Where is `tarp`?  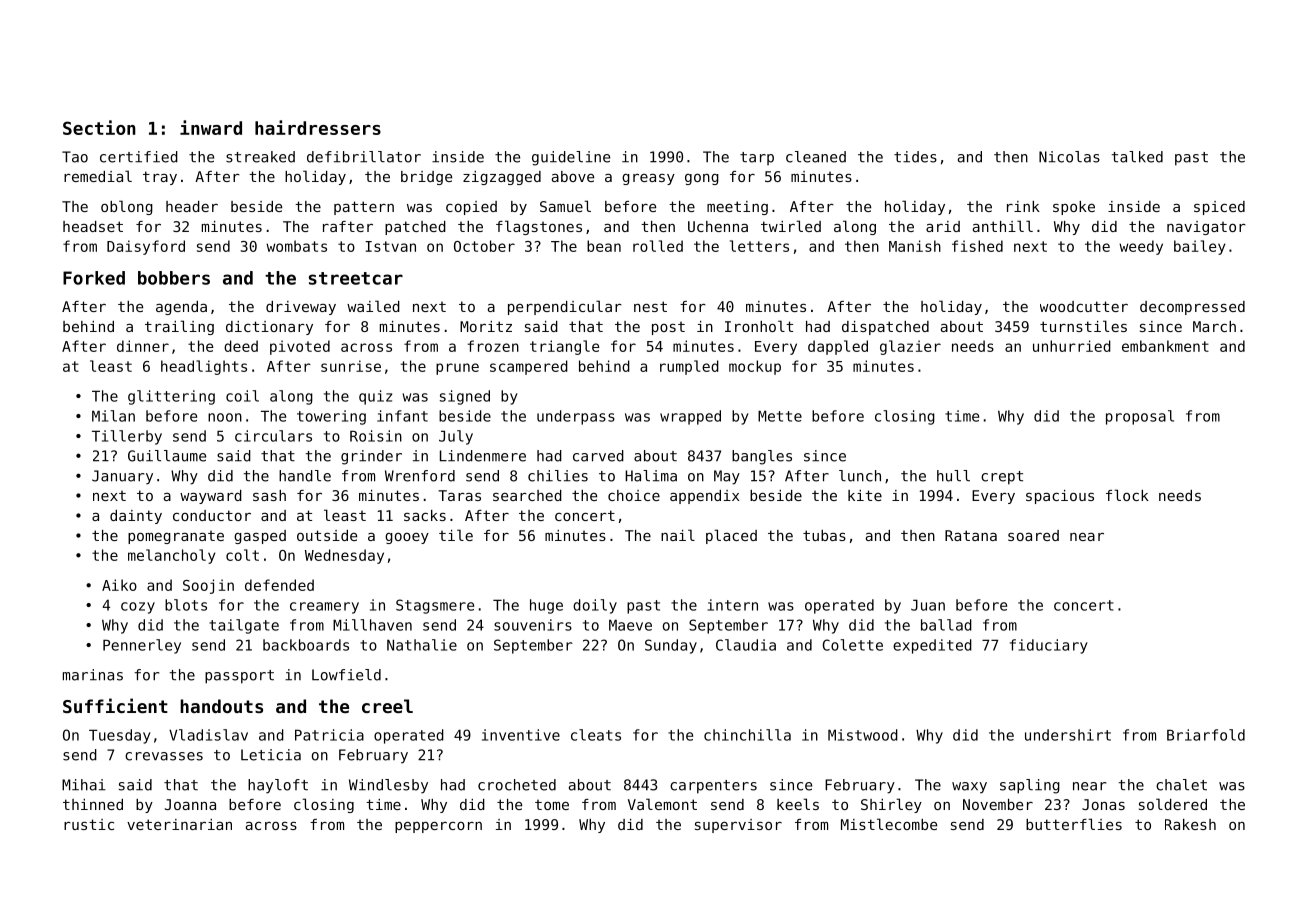
tarp is located at coordinates (757, 158).
